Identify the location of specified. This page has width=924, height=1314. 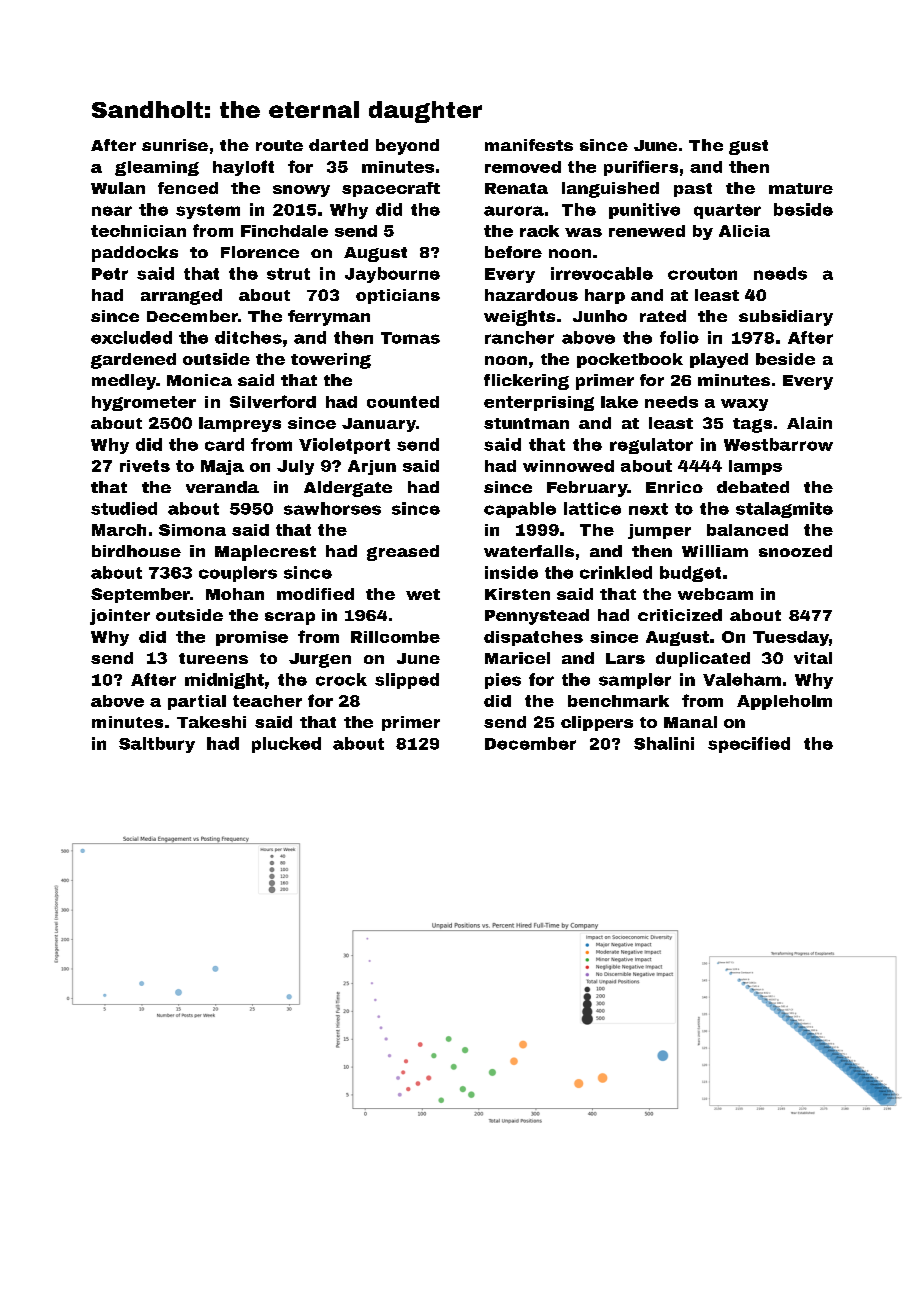
(749, 745).
